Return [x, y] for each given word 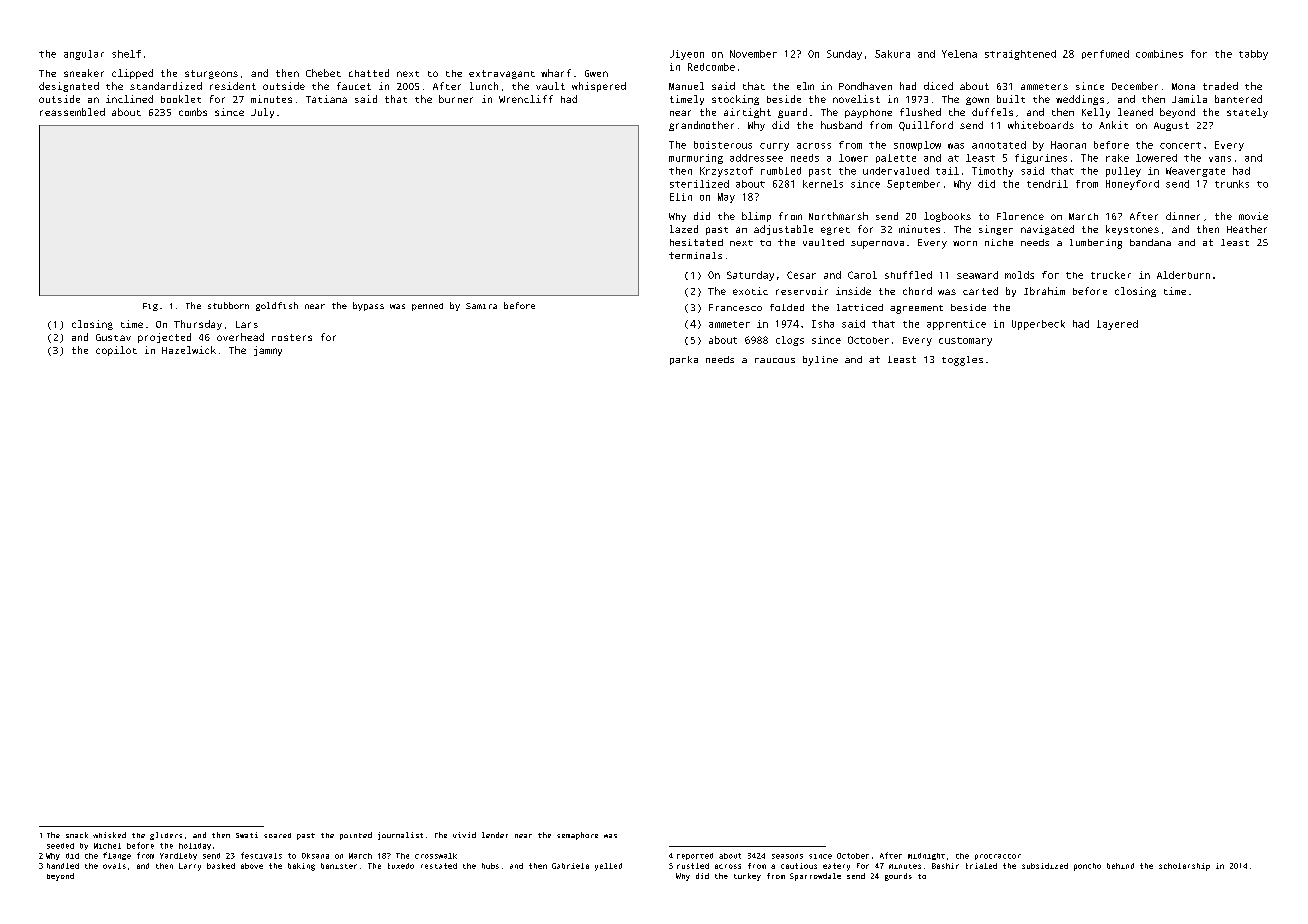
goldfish [277, 306]
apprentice [956, 325]
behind [1120, 866]
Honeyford [1132, 185]
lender [495, 835]
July [262, 113]
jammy [268, 351]
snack [77, 835]
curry [774, 147]
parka [684, 360]
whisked [109, 835]
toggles [962, 361]
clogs [790, 341]
